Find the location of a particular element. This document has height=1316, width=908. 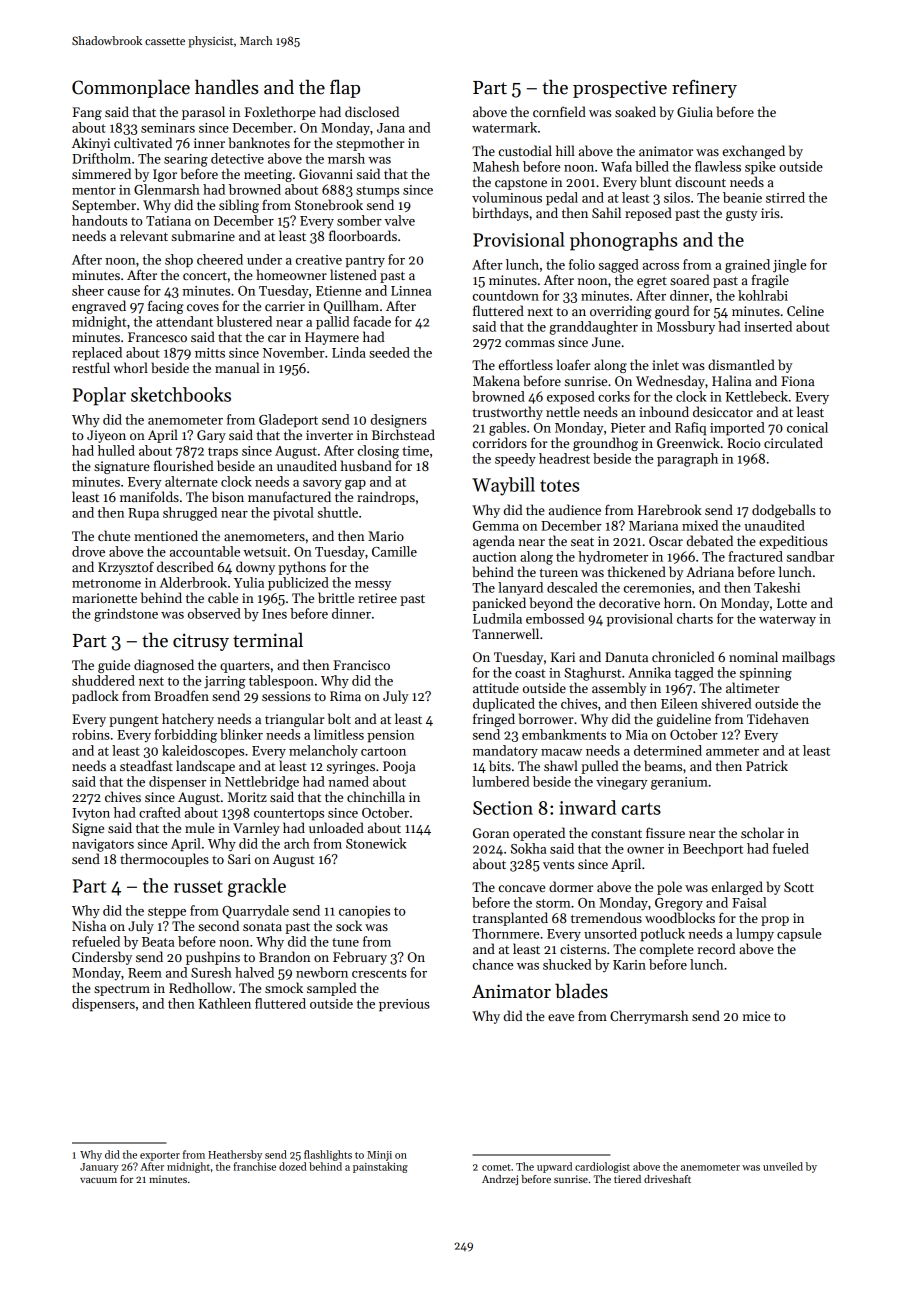

parasol is located at coordinates (203, 113).
